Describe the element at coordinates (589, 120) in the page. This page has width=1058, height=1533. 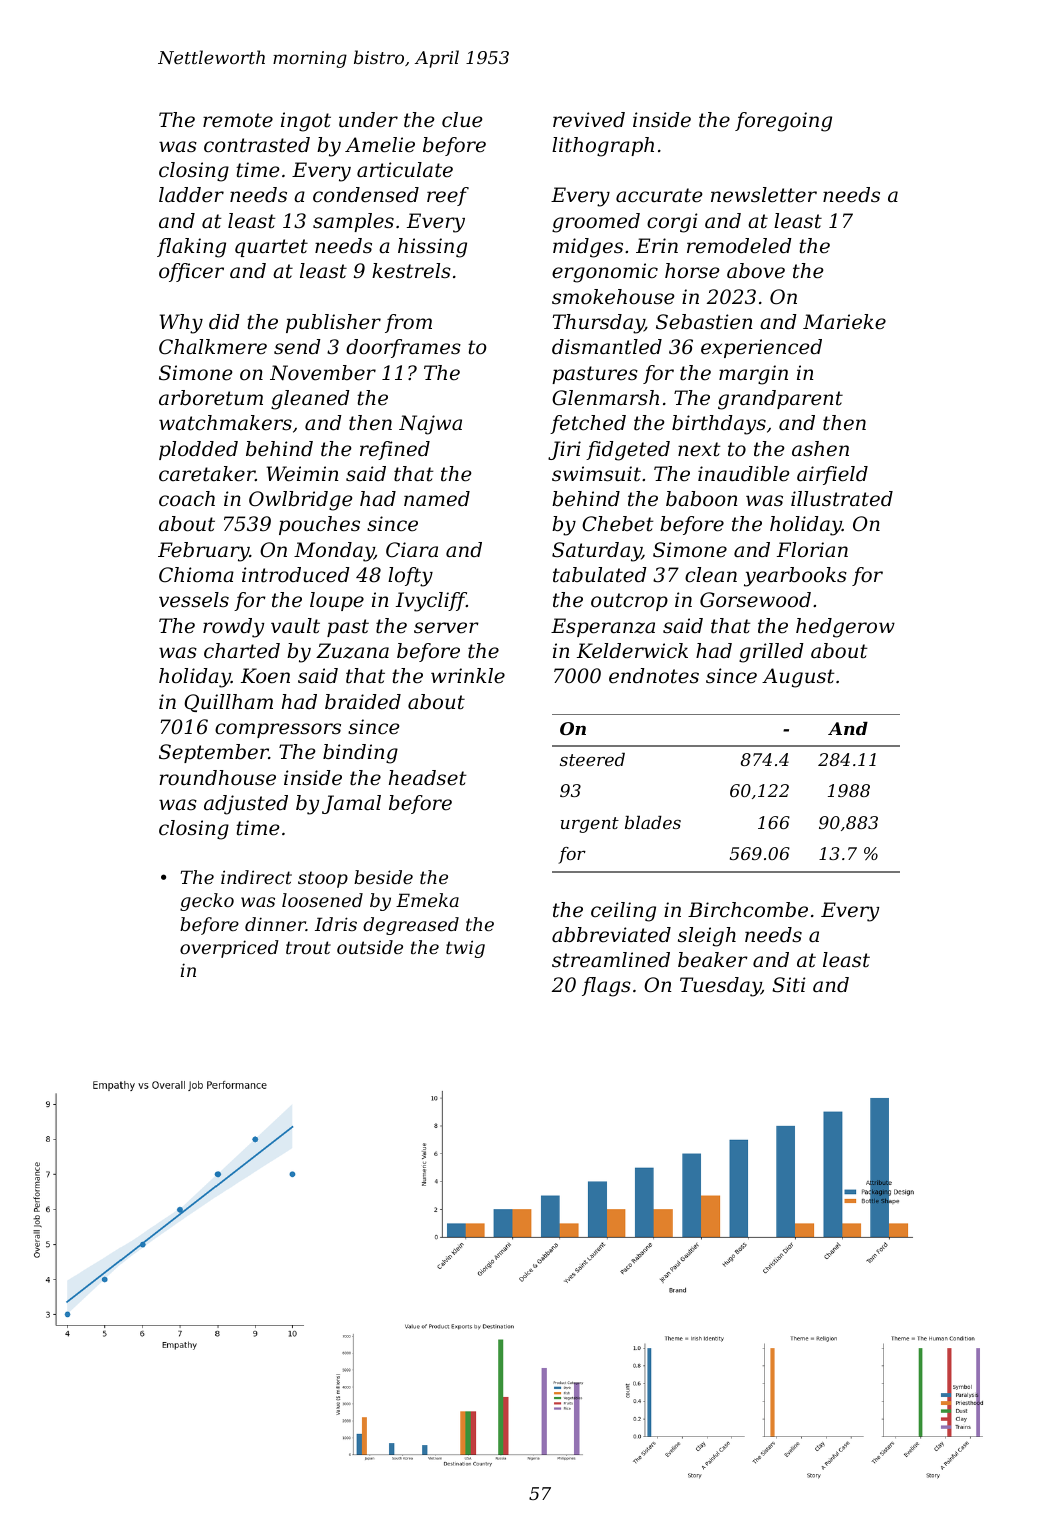
I see `revived` at that location.
